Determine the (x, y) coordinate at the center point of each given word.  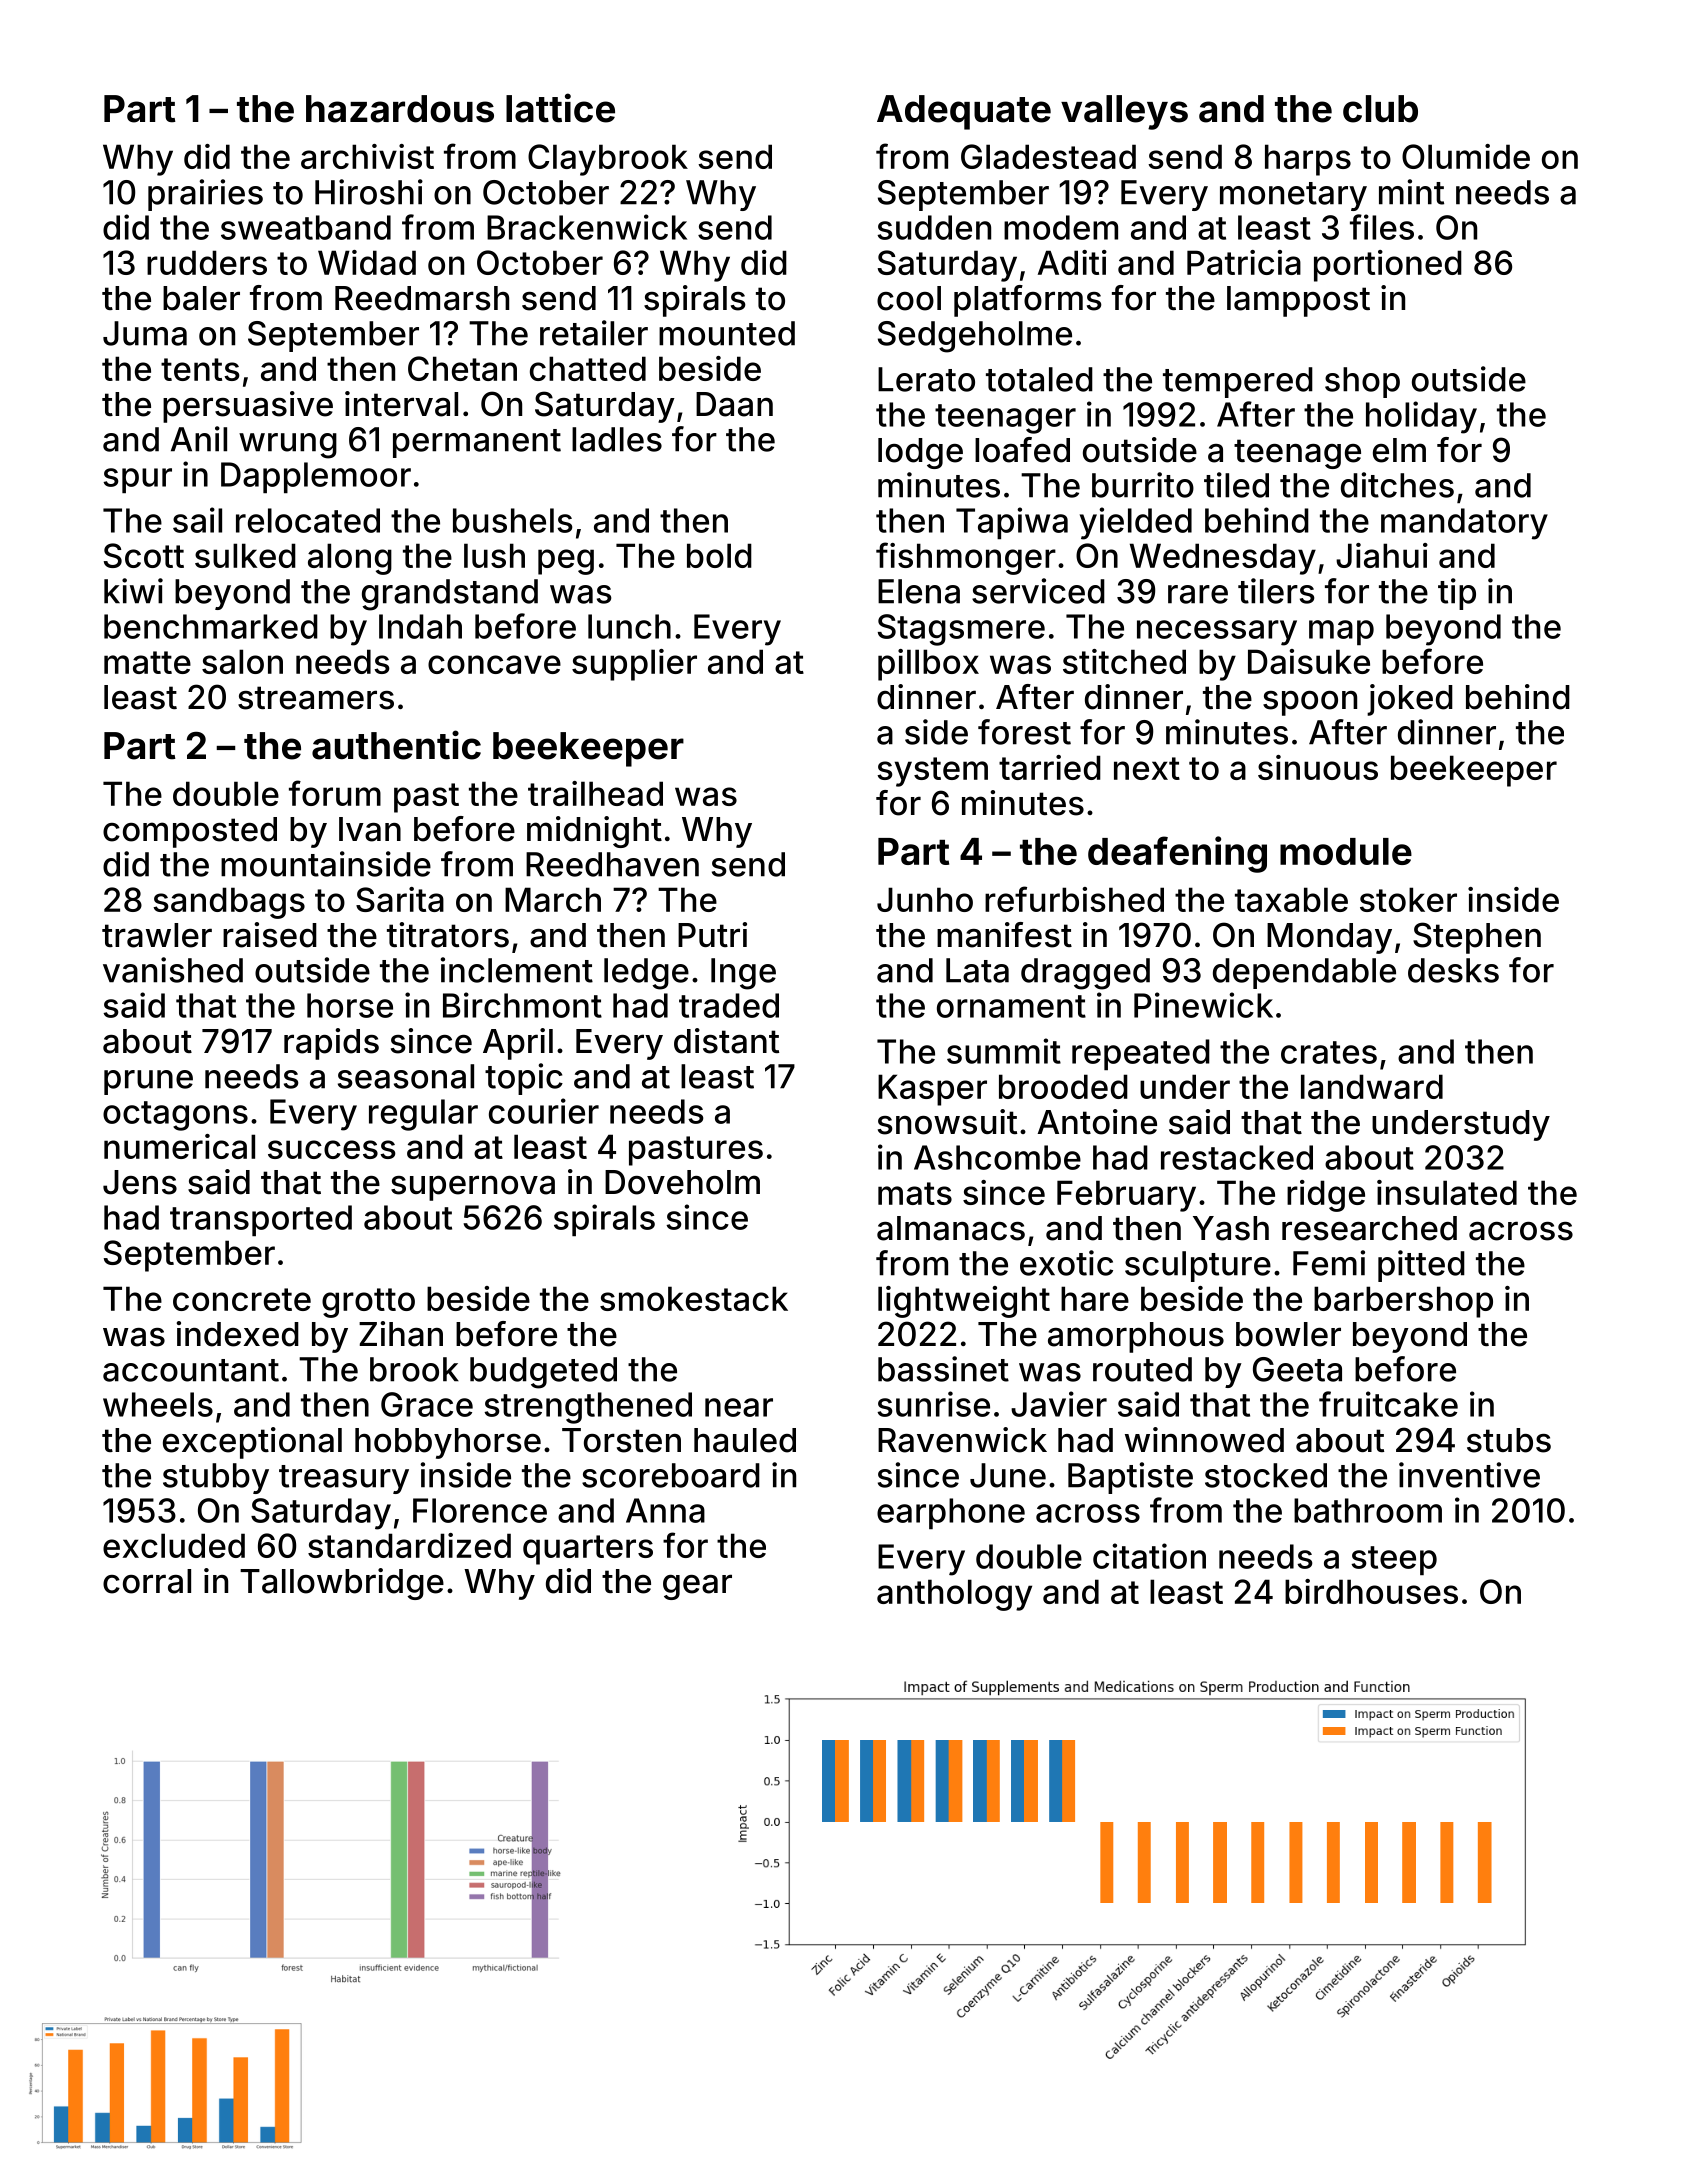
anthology (954, 1595)
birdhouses (1371, 1591)
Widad (367, 262)
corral (147, 1581)
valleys (1124, 112)
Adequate (964, 112)
